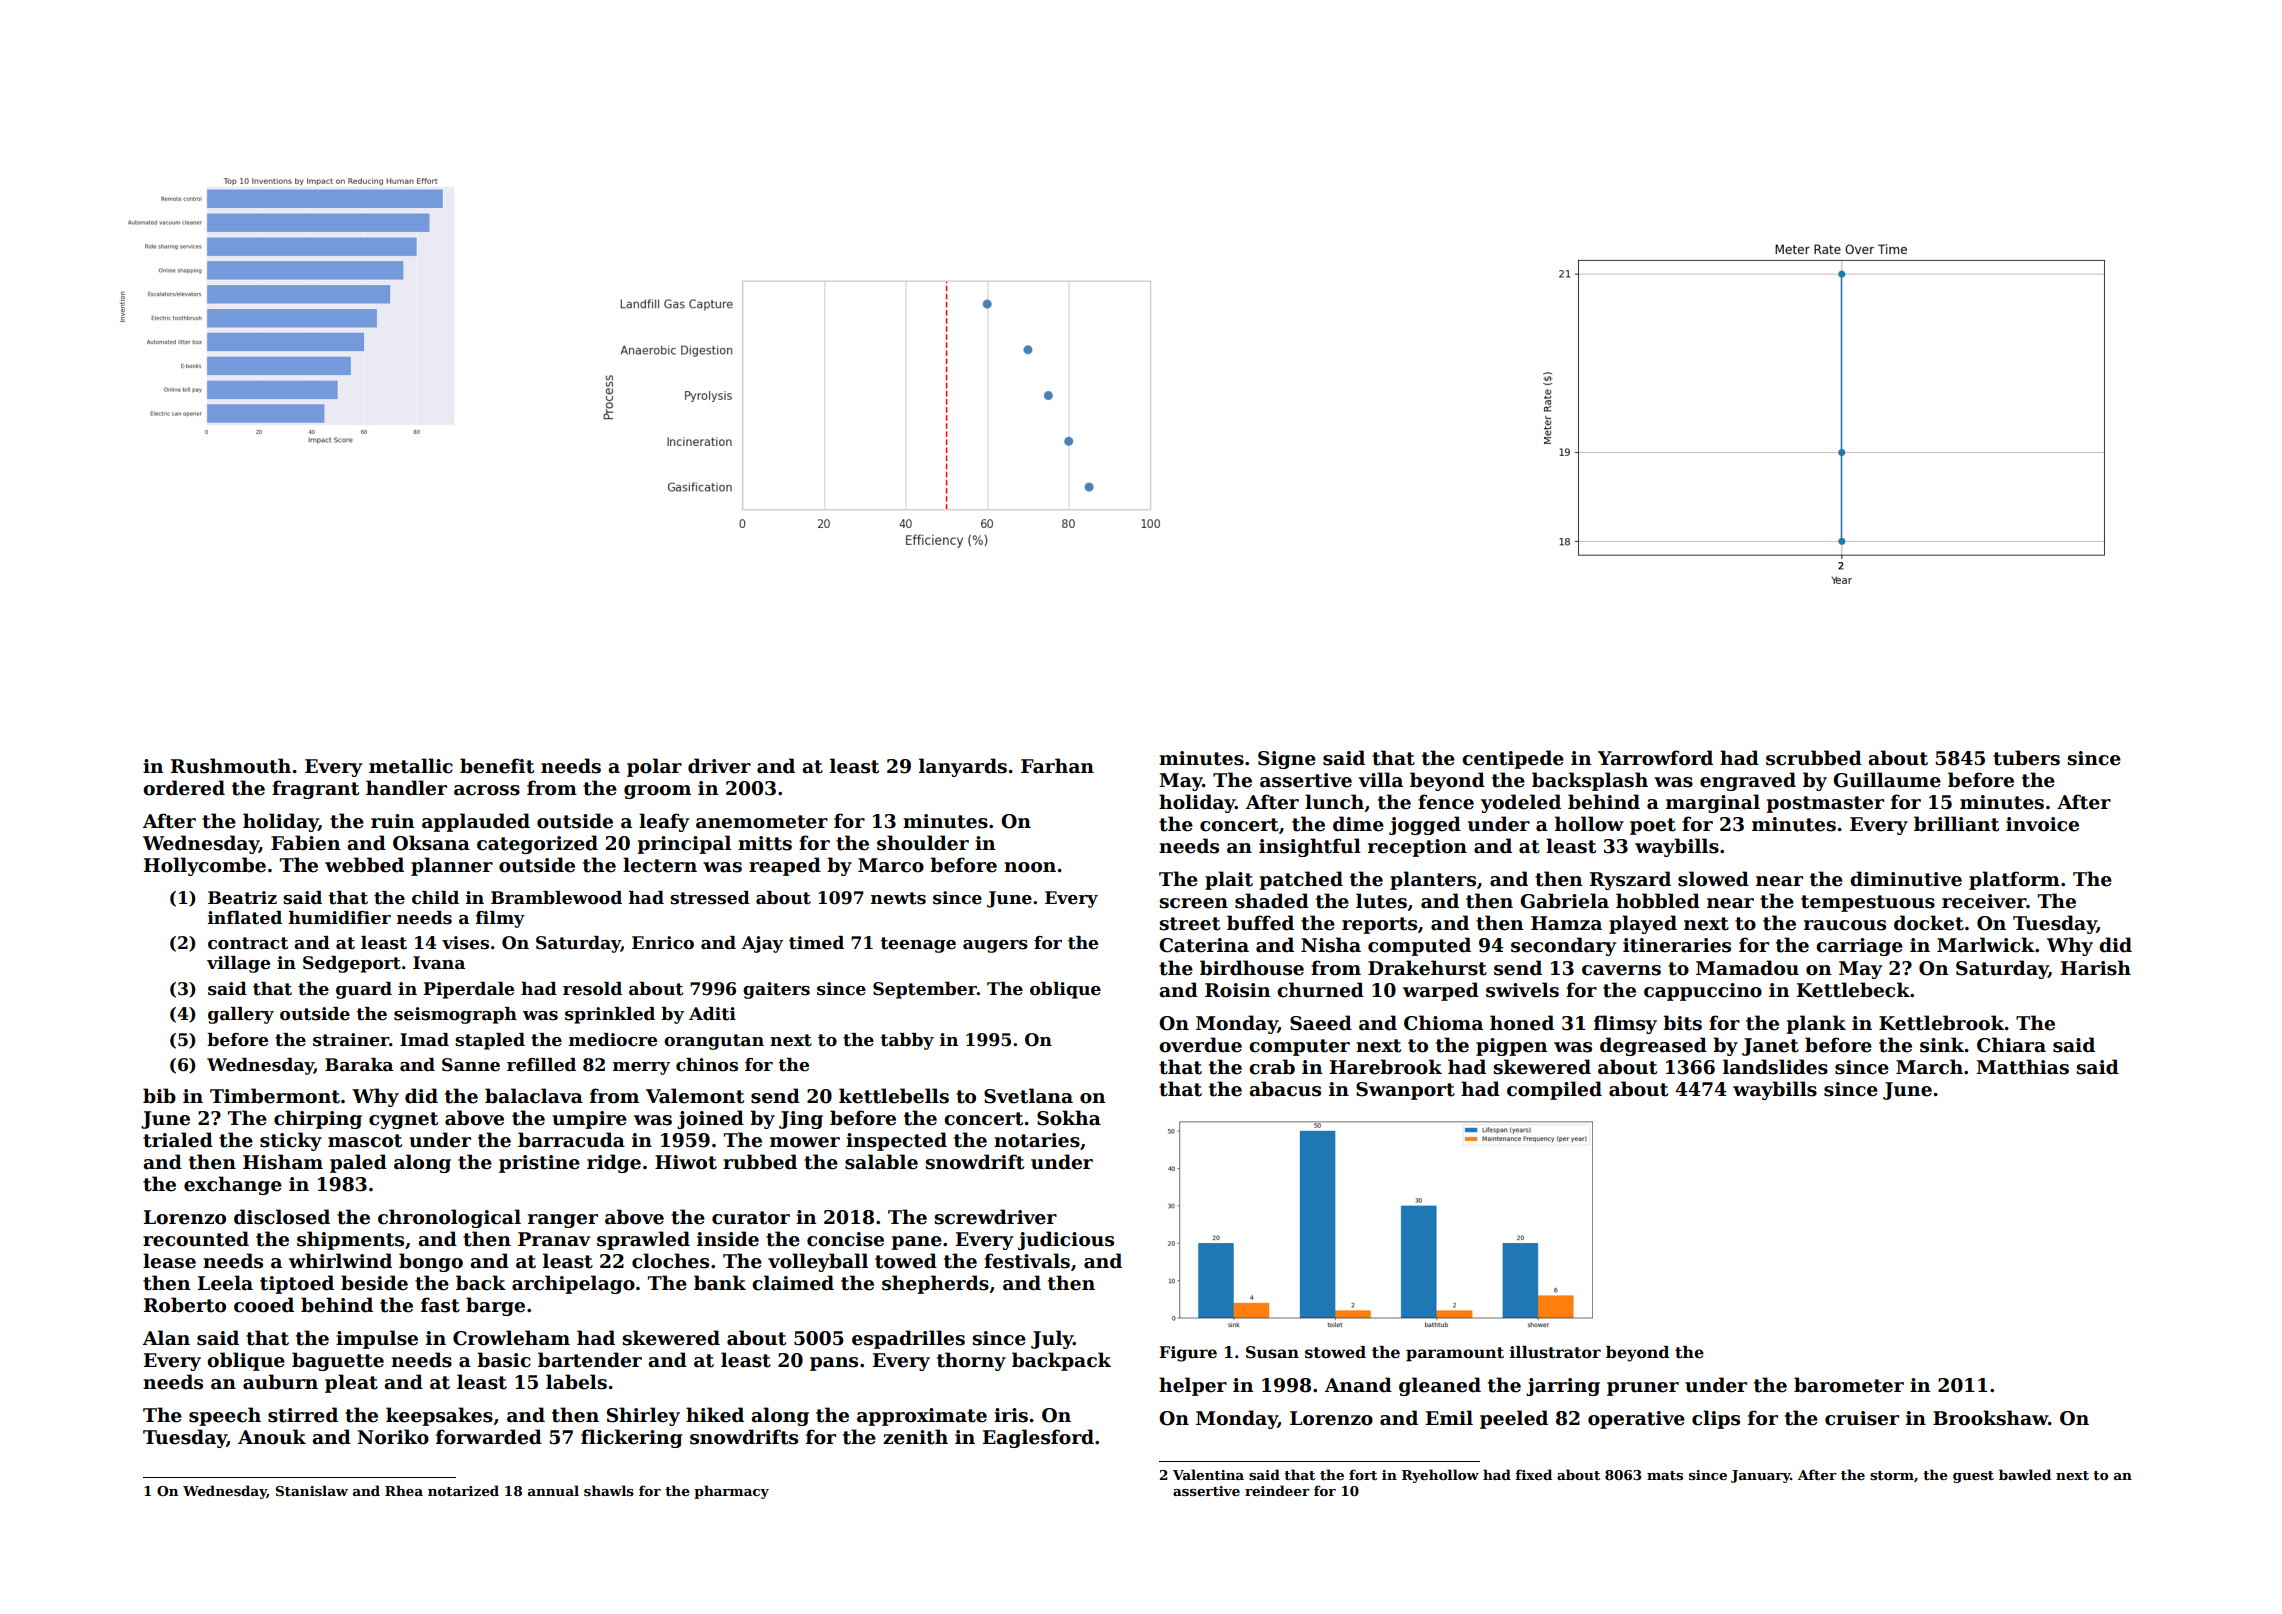 The width and height of the page is (2282, 1614). Describe the element at coordinates (609, 1490) in the page. I see `shawls` at that location.
